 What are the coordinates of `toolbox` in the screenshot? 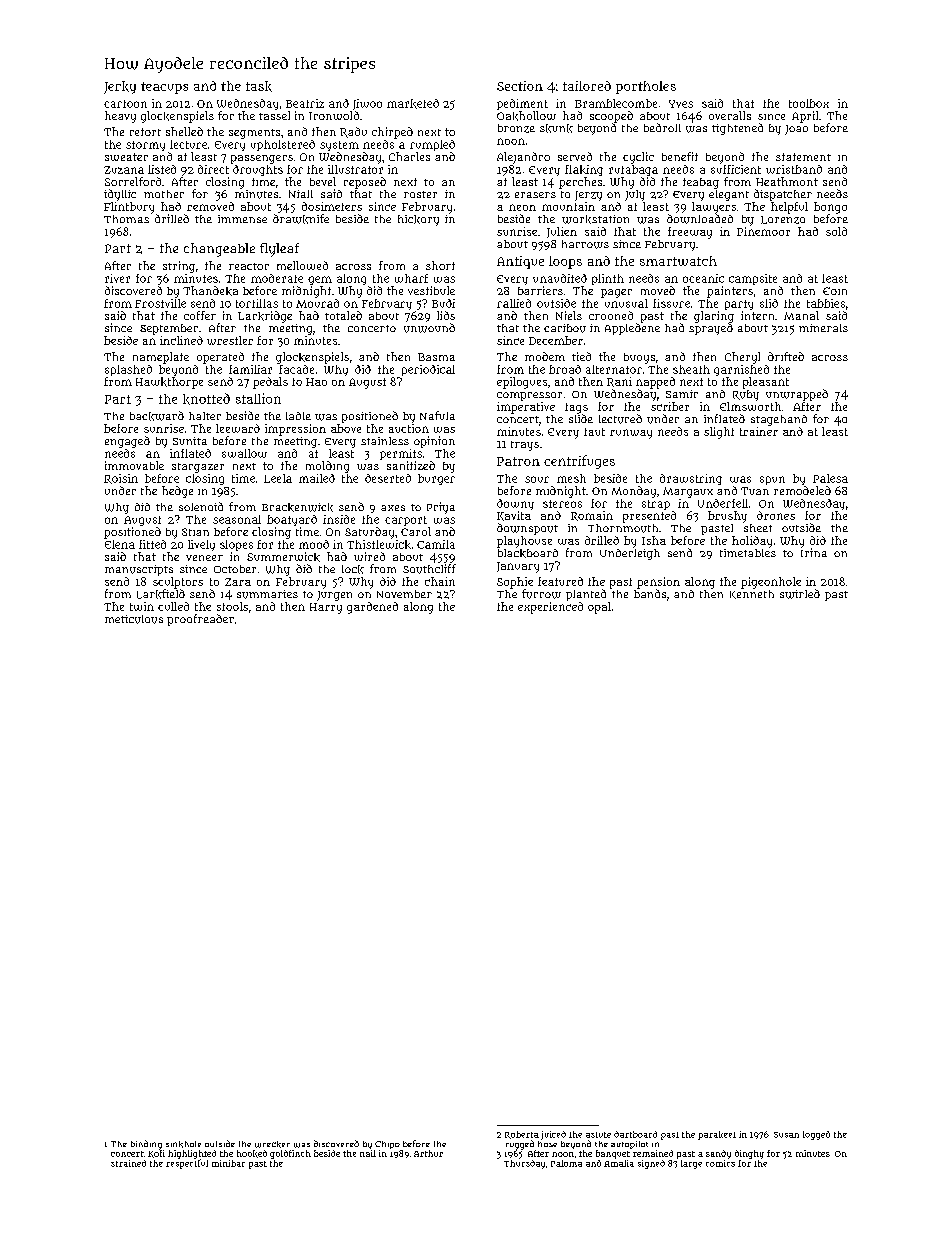 It's located at (809, 103).
